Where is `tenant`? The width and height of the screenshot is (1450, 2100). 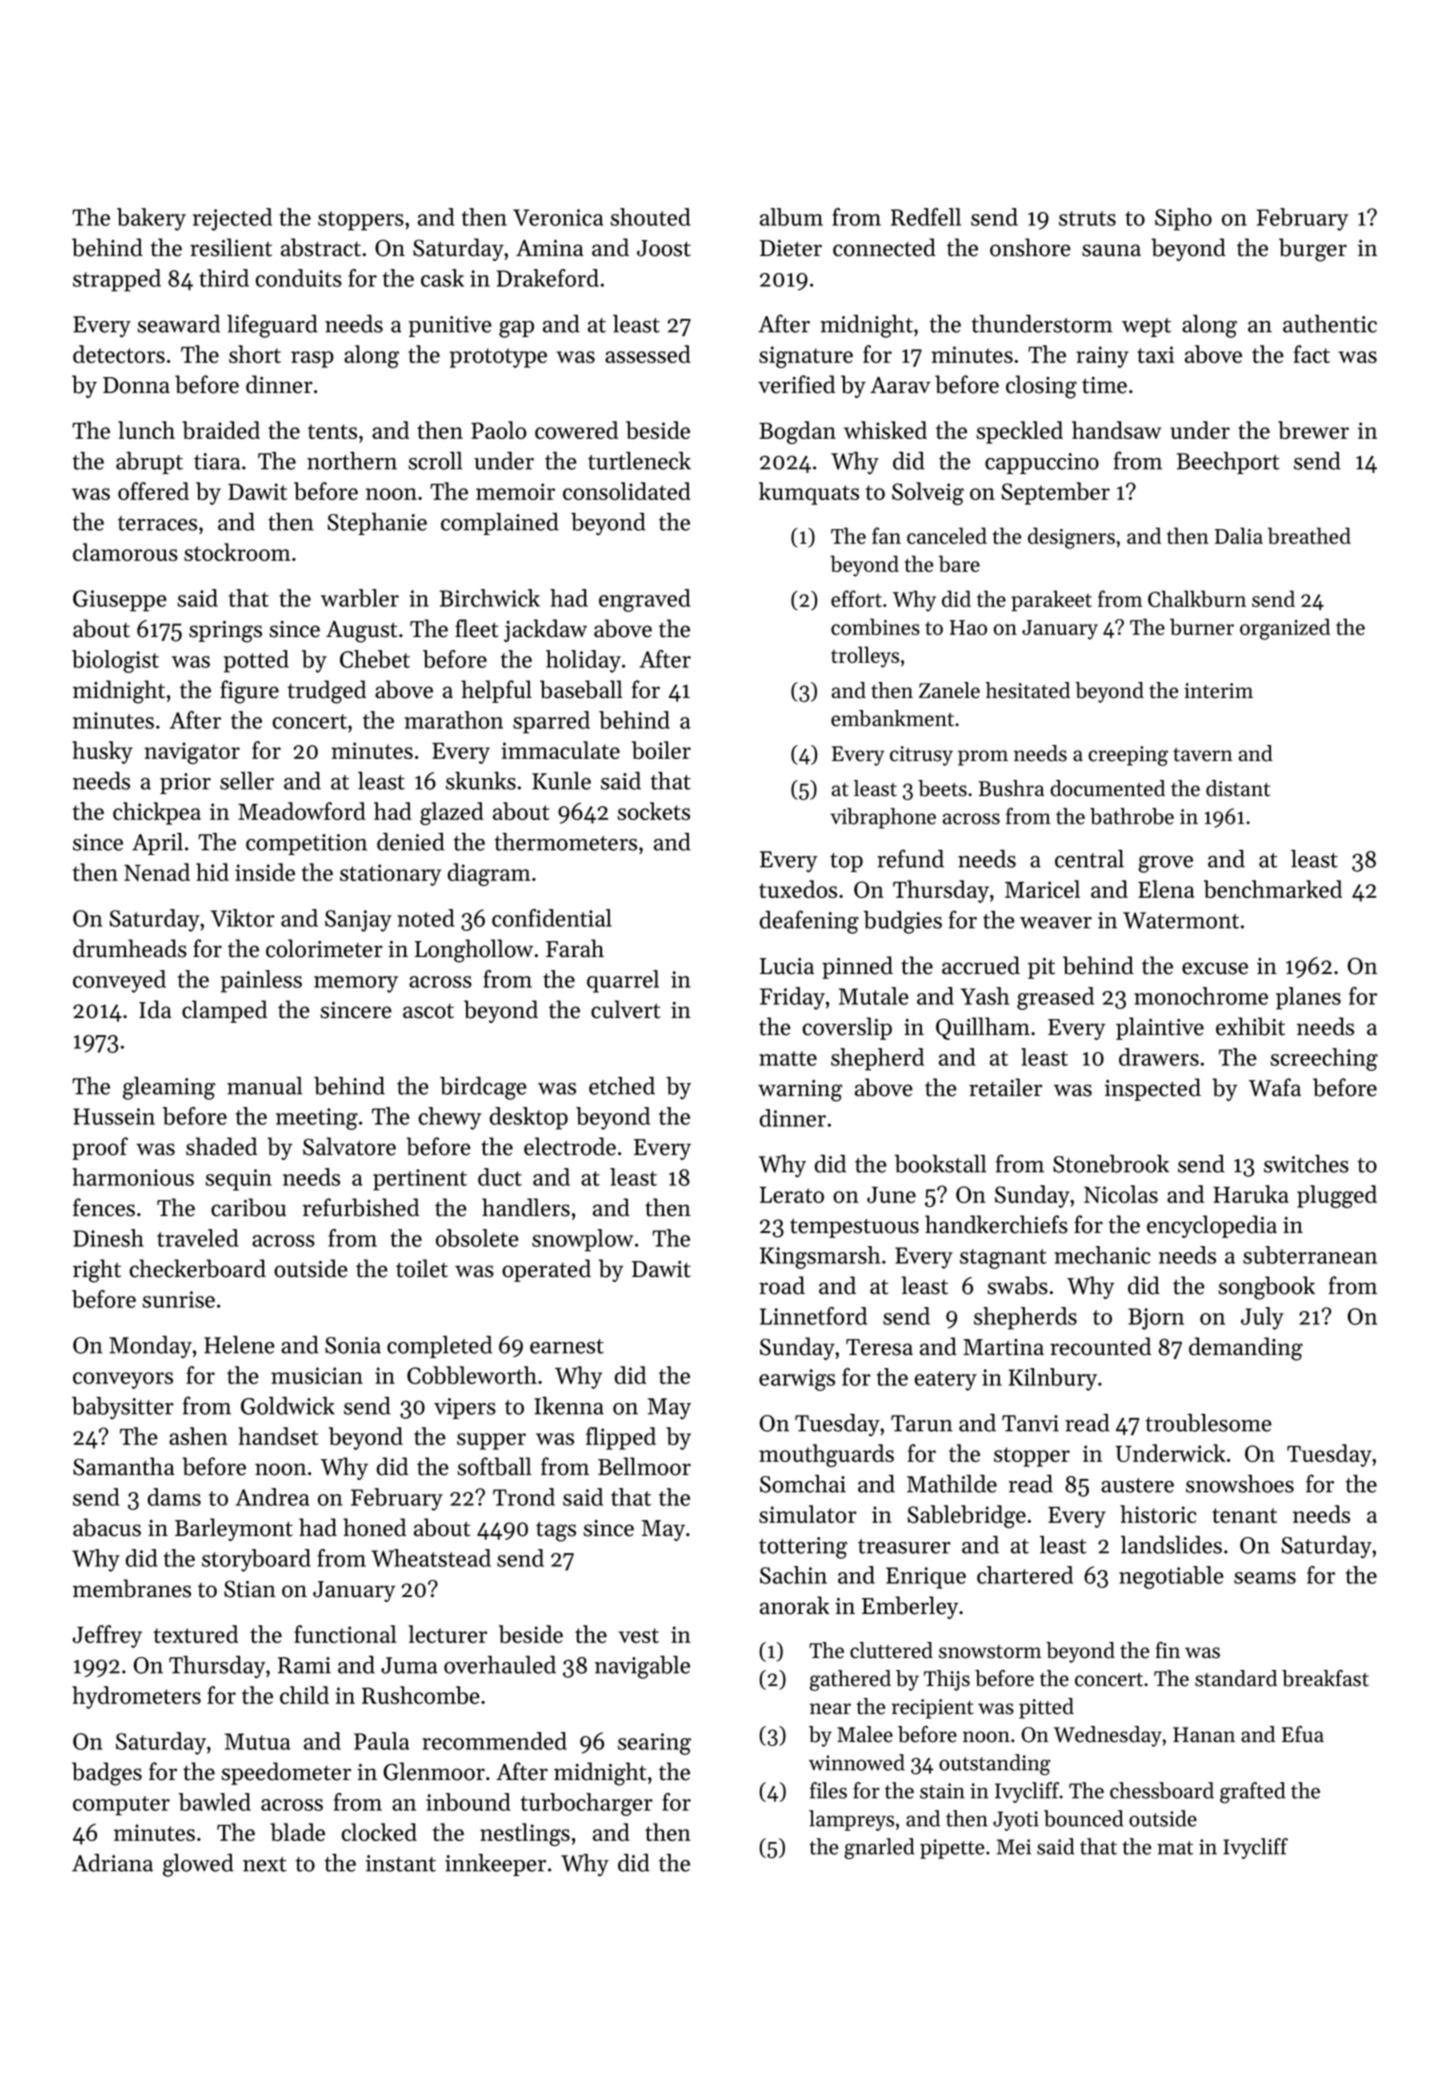 tenant is located at coordinates (1244, 1515).
